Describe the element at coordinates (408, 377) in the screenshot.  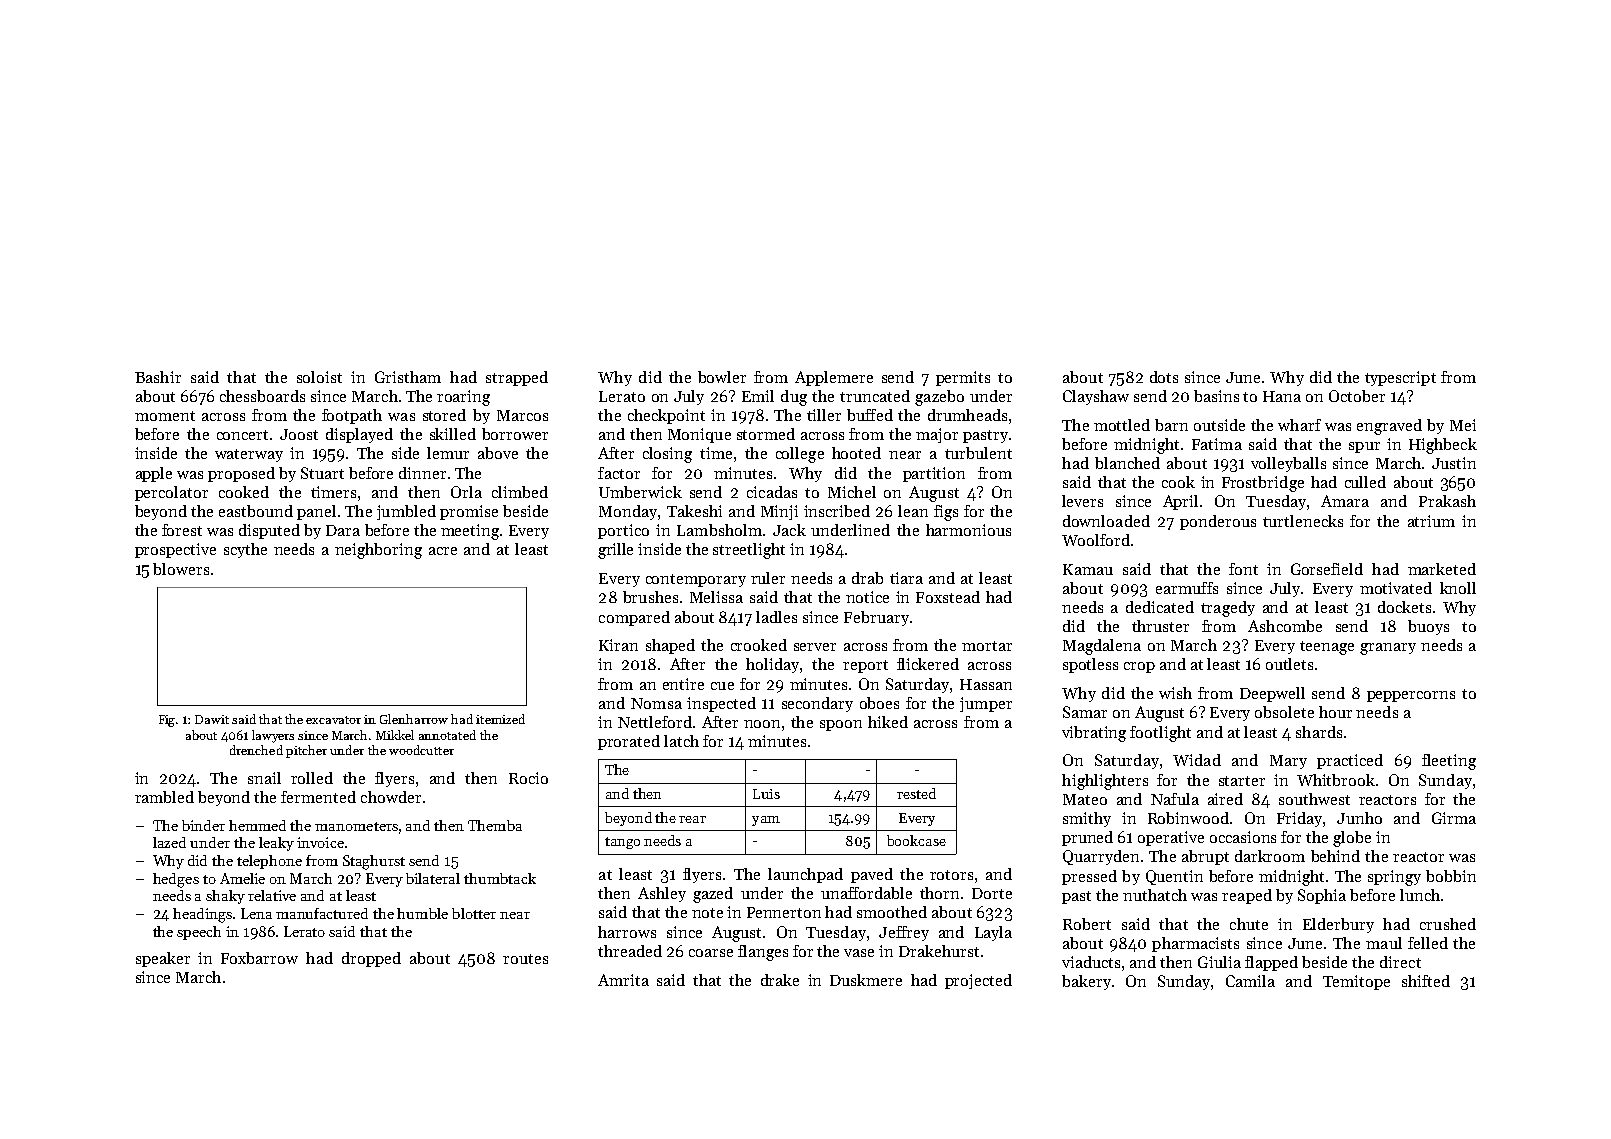
I see `Gristham` at that location.
